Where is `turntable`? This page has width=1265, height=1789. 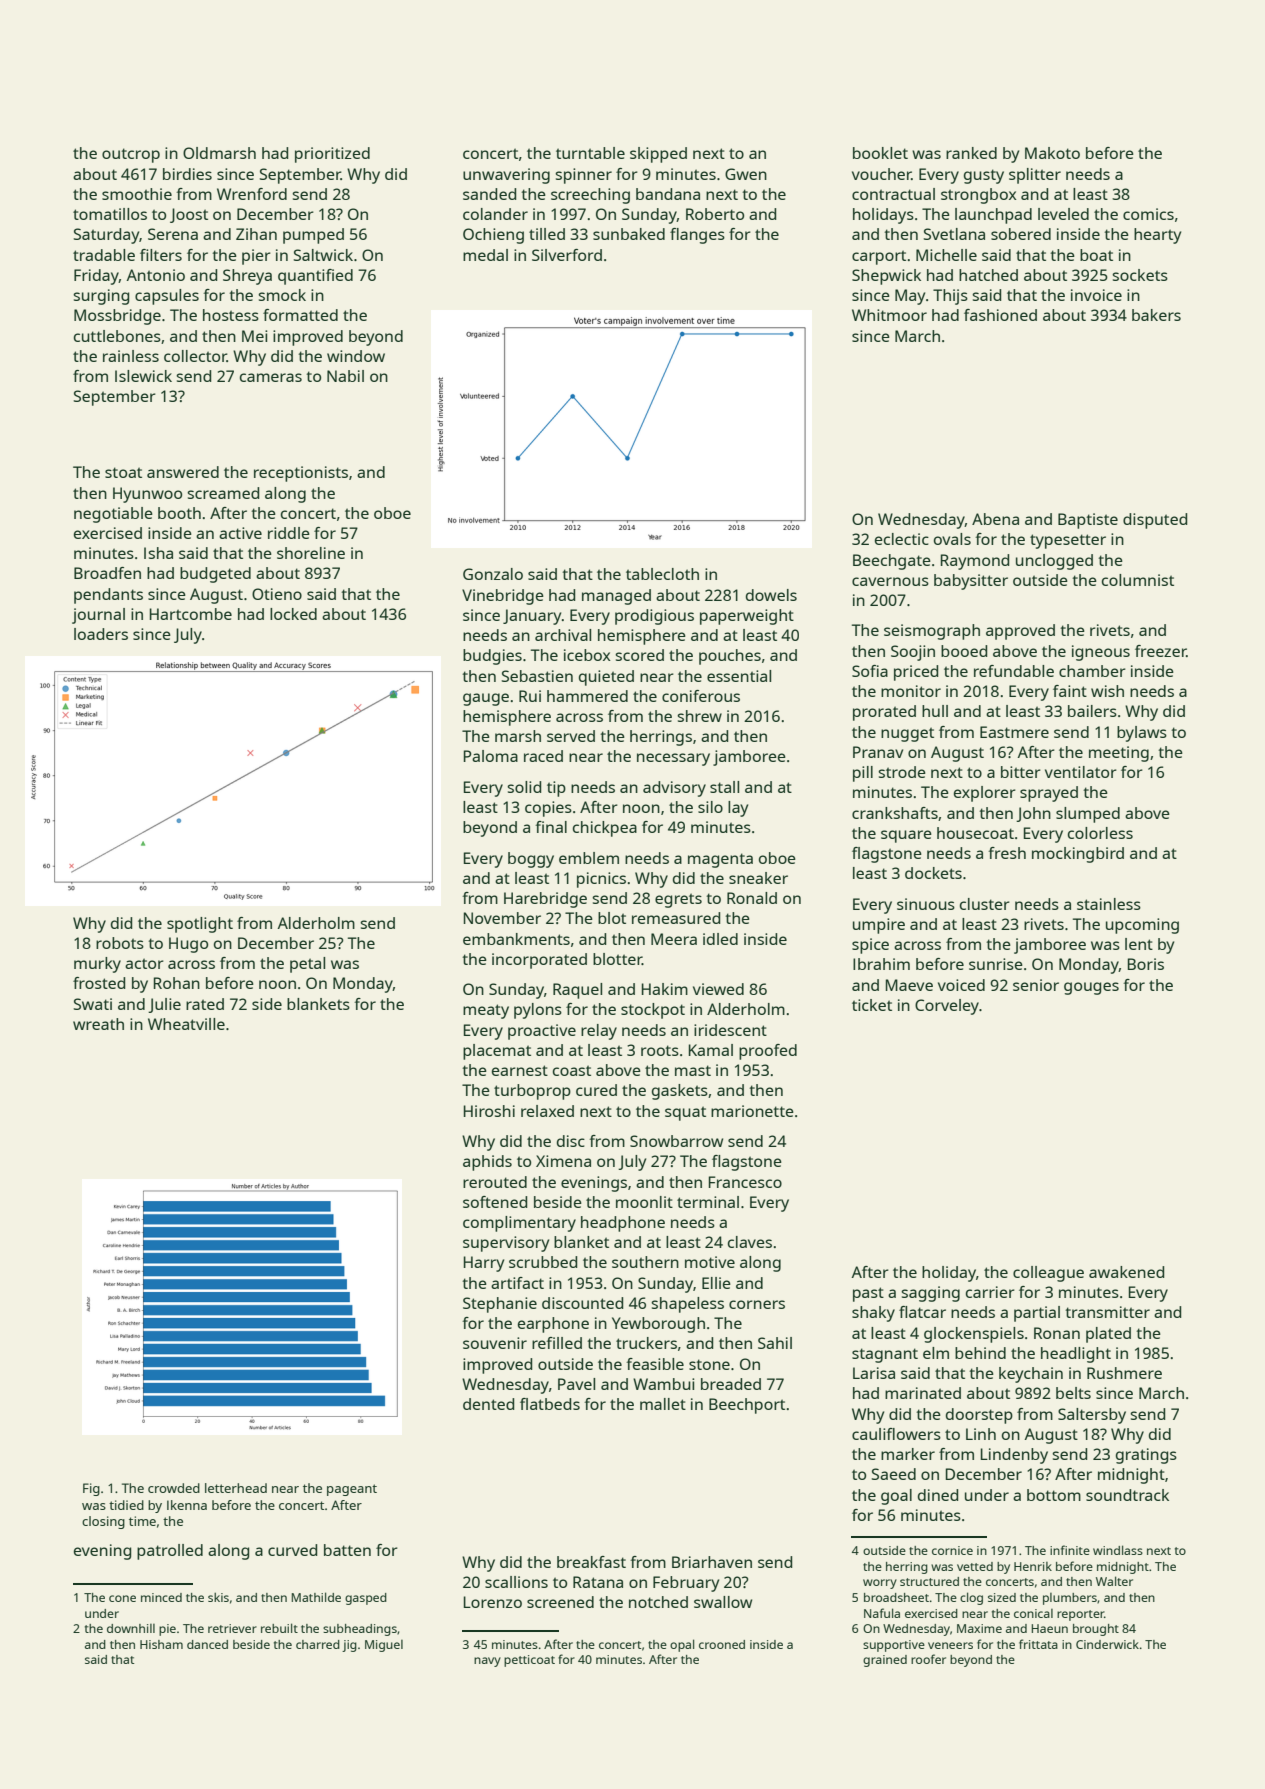
turntable is located at coordinates (590, 153).
